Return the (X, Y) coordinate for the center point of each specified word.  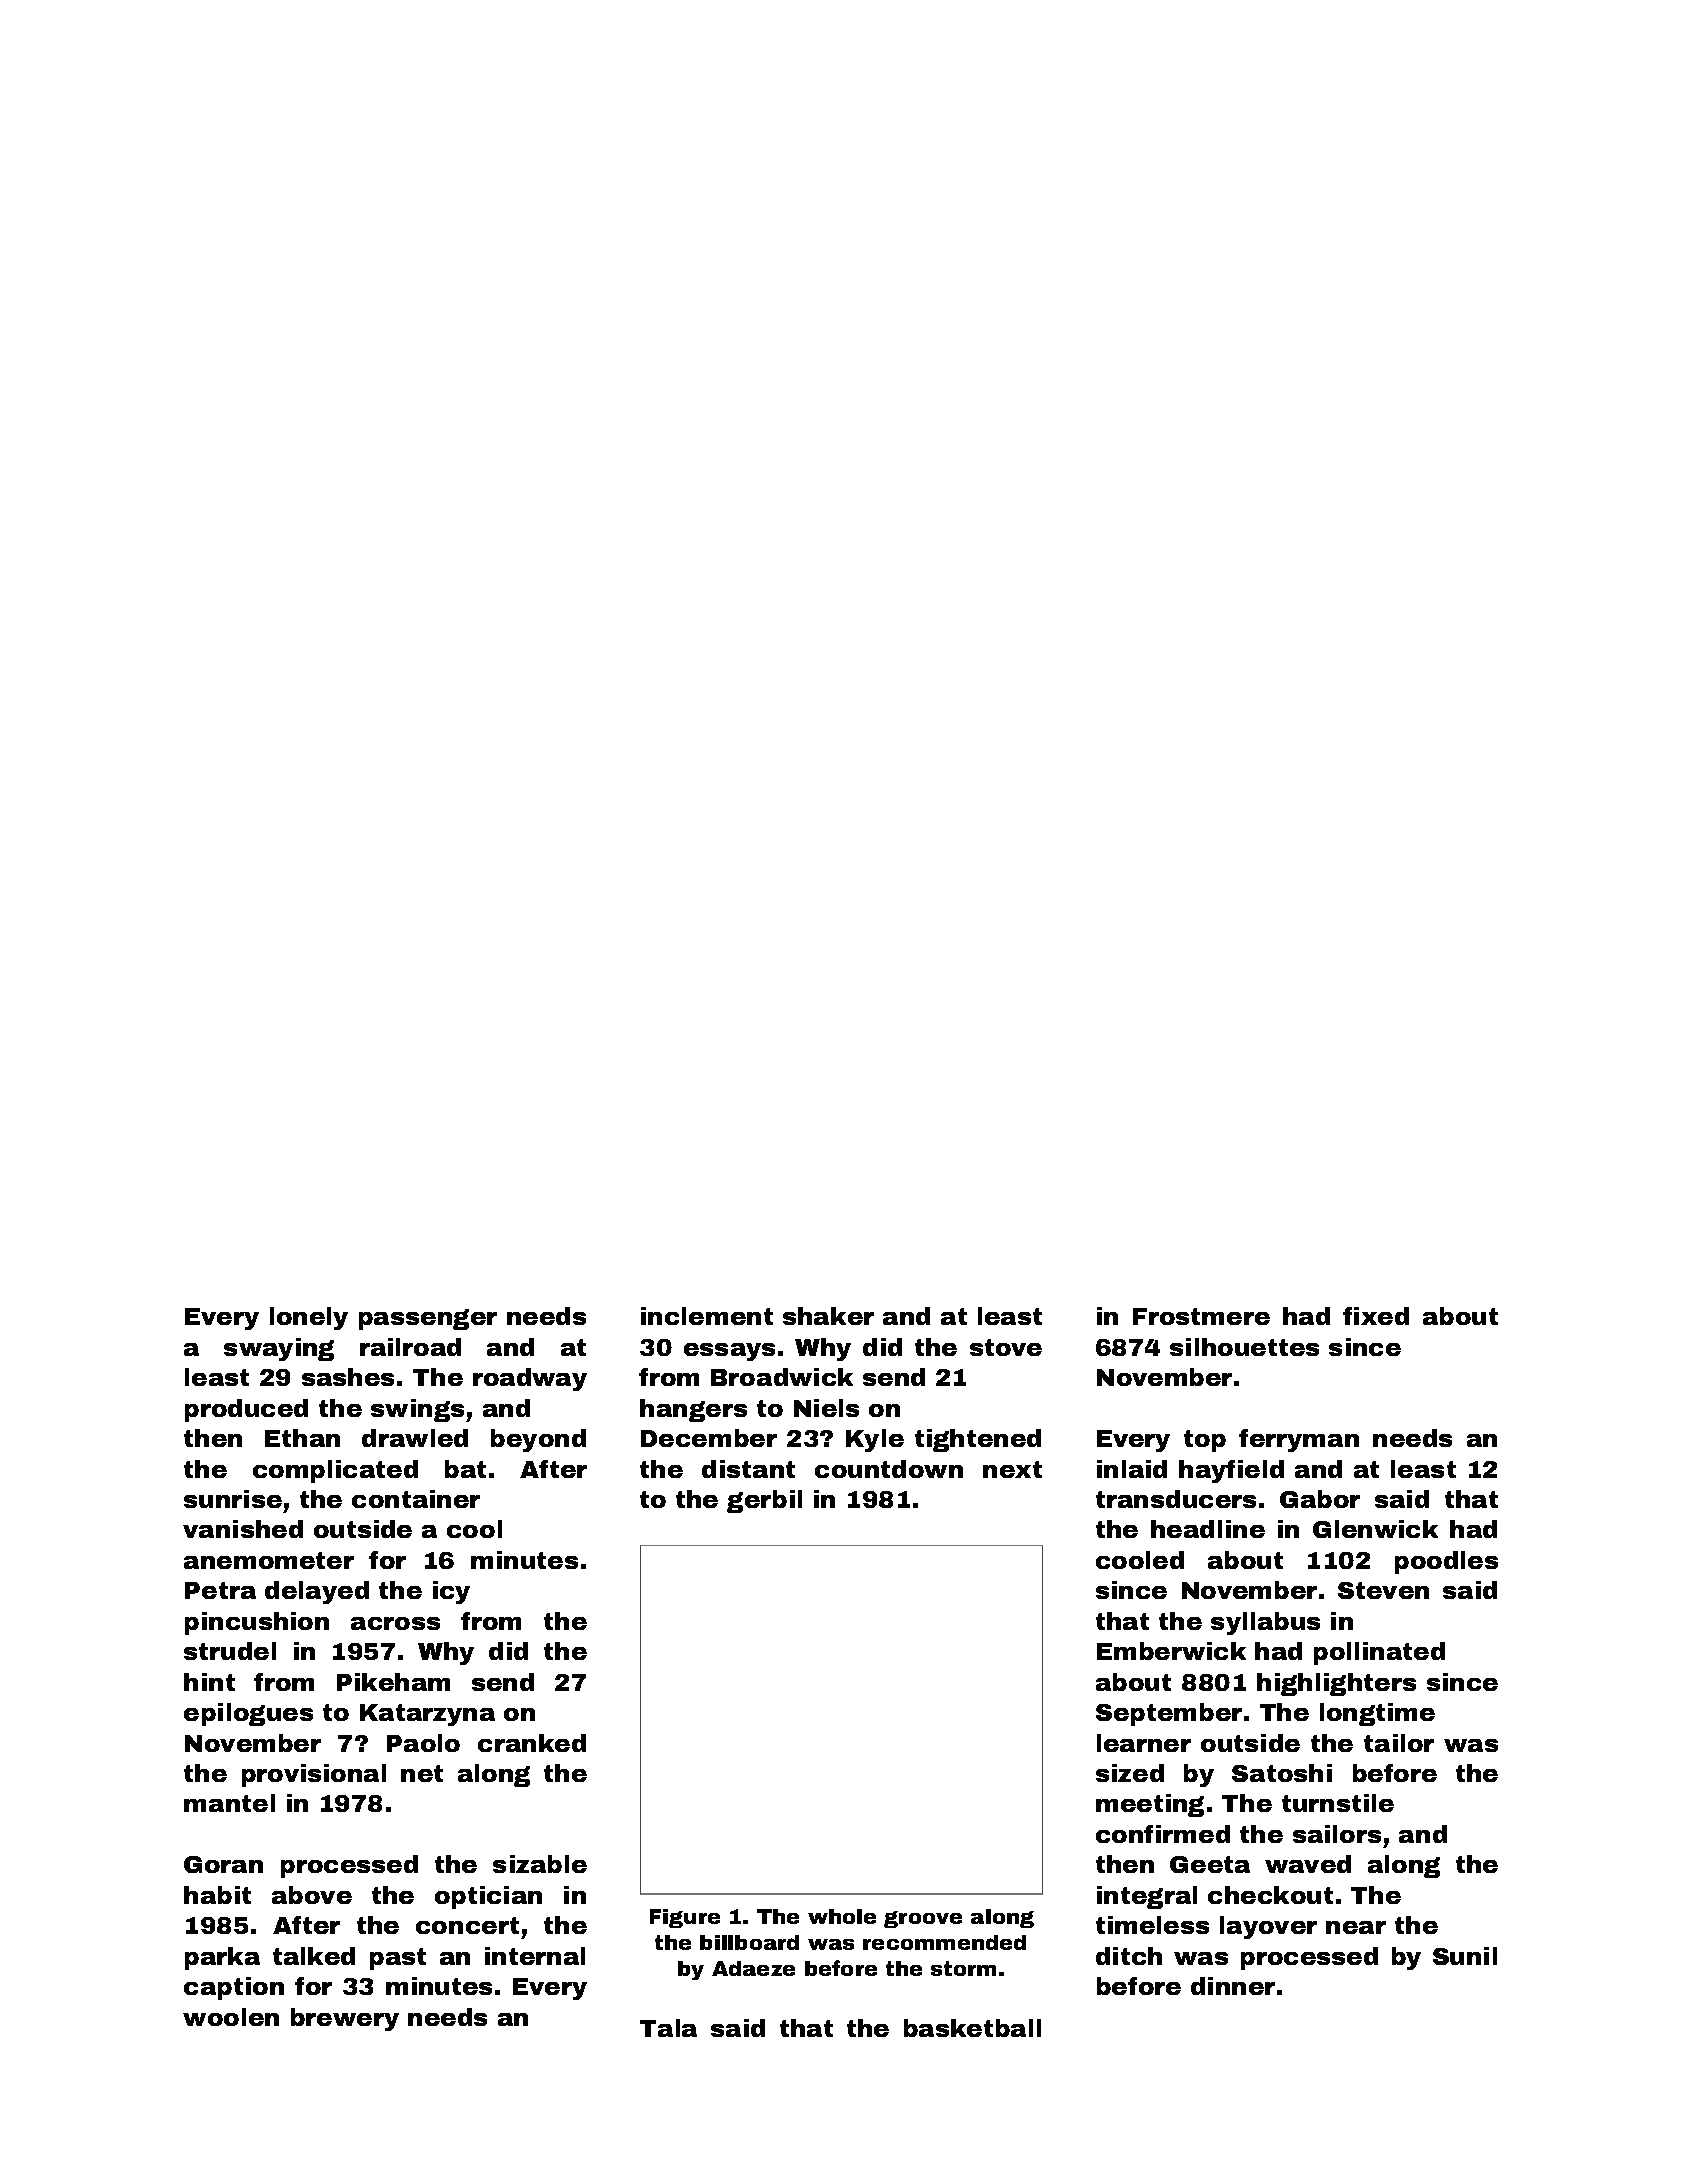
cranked (532, 1743)
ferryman (1299, 1440)
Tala (668, 2028)
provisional (314, 1775)
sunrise (233, 1499)
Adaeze (753, 1968)
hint (209, 1682)
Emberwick (1171, 1651)
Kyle (875, 1440)
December (709, 1438)
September (1169, 1714)
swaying (279, 1349)
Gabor (1320, 1499)
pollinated (1379, 1653)
